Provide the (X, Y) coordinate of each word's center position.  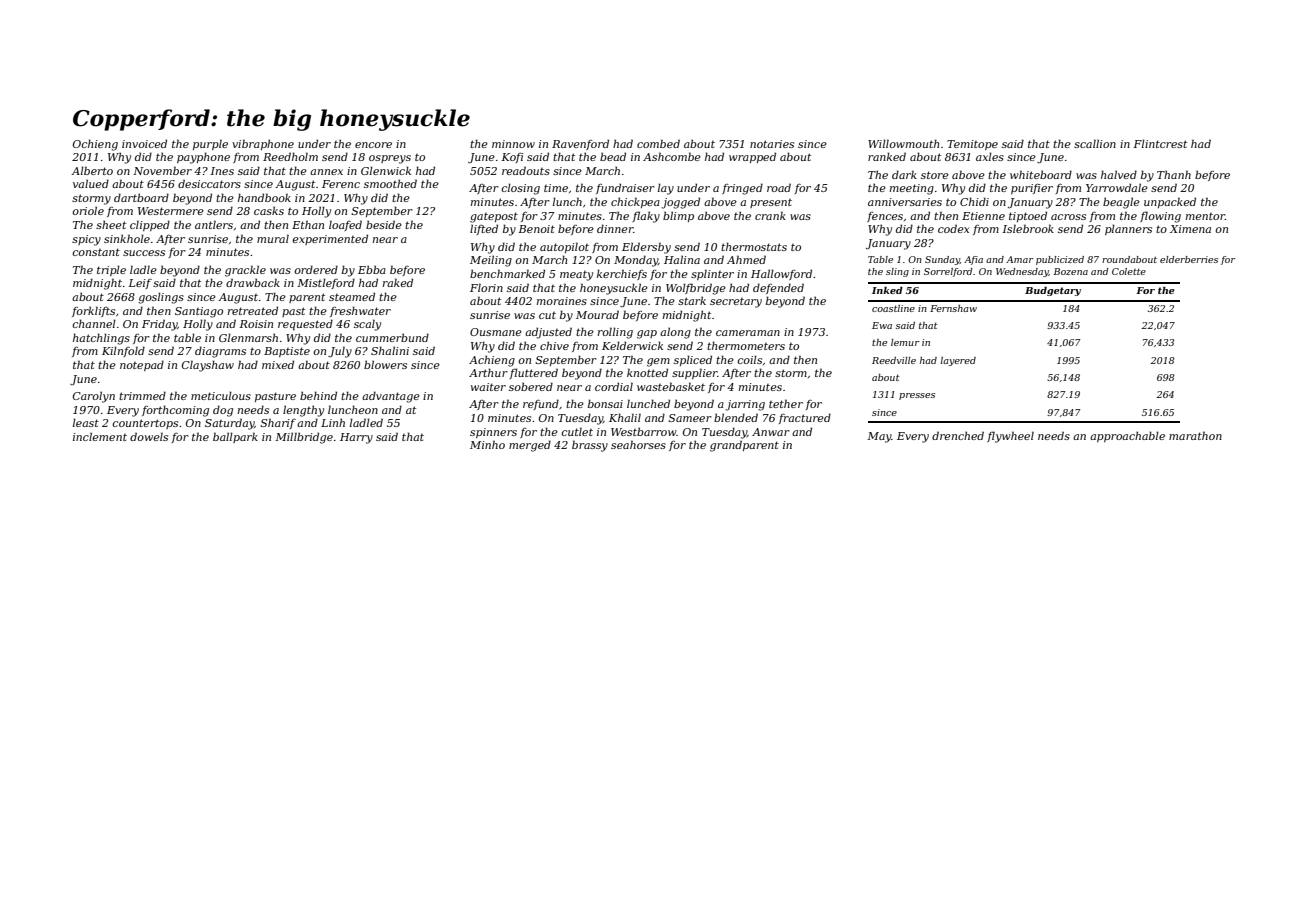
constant (96, 252)
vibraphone (263, 144)
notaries (772, 144)
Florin (486, 287)
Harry (356, 438)
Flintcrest (1160, 143)
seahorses (638, 444)
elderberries (1189, 259)
